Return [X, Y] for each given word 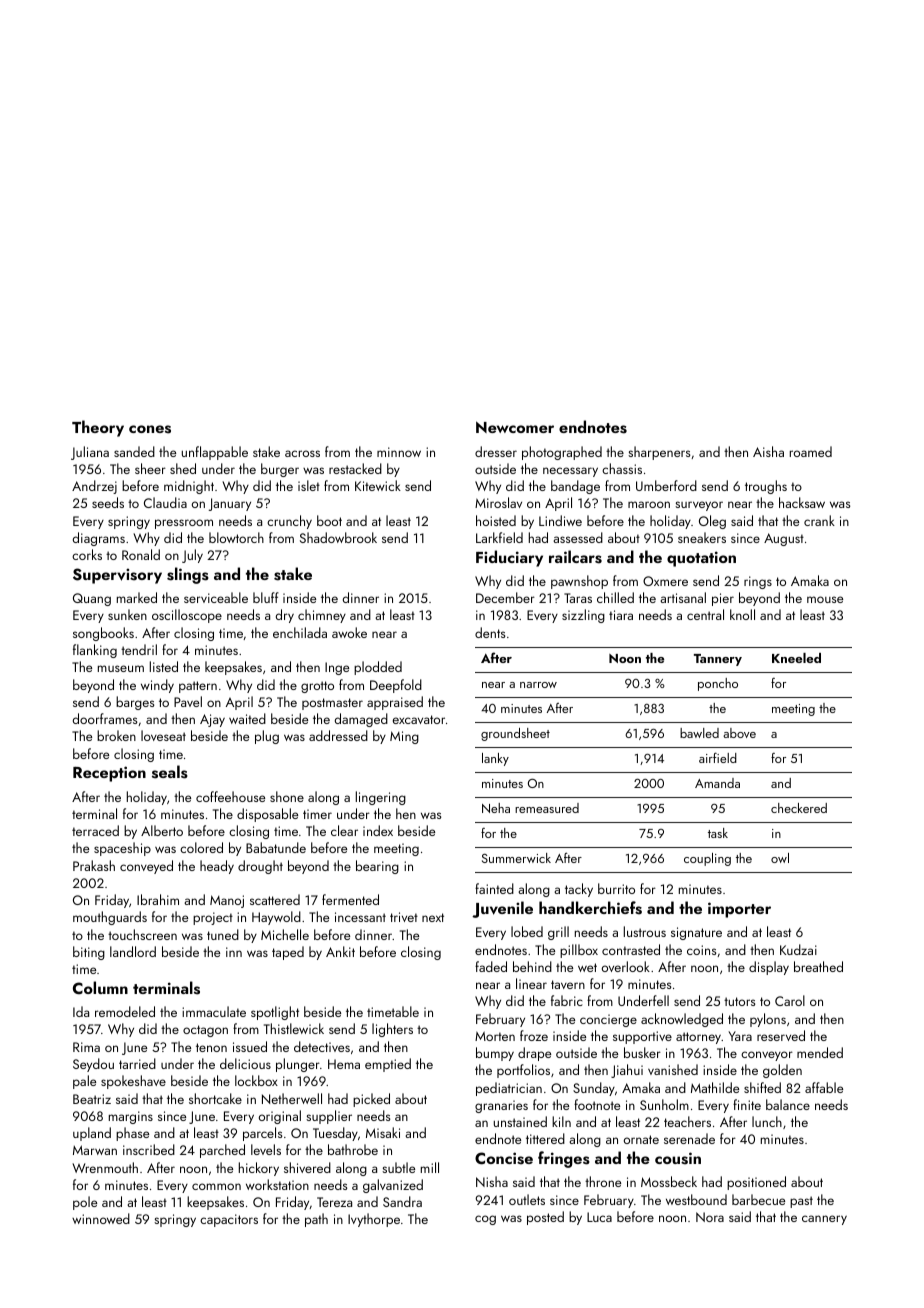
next [433, 917]
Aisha [768, 451]
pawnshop [579, 582]
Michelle [285, 934]
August [784, 539]
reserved [781, 1035]
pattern [198, 687]
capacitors [229, 1220]
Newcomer [515, 427]
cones [150, 429]
